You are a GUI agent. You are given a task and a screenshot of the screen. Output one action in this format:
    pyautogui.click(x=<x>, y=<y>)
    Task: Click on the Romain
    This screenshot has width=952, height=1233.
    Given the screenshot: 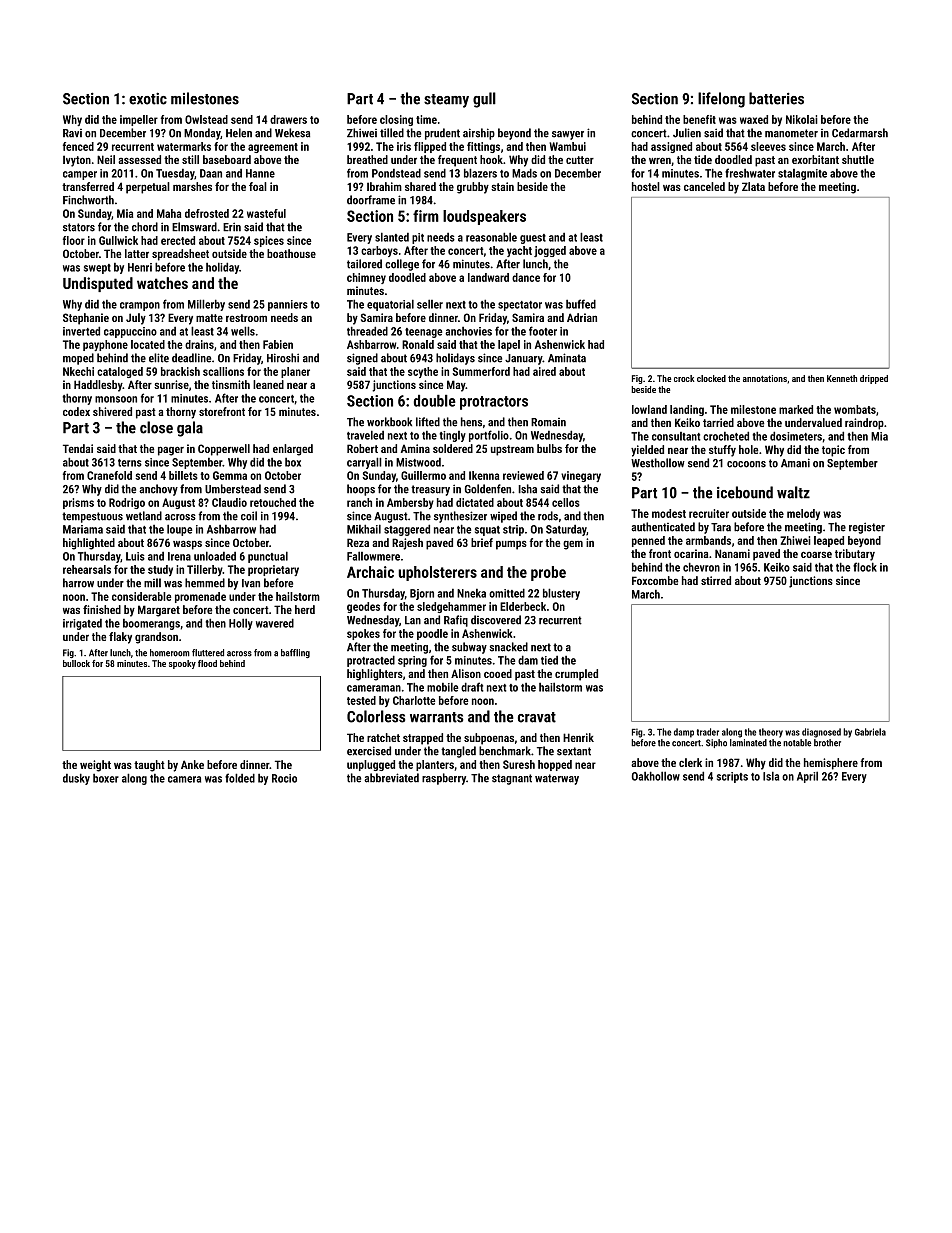 What is the action you would take?
    pyautogui.click(x=548, y=422)
